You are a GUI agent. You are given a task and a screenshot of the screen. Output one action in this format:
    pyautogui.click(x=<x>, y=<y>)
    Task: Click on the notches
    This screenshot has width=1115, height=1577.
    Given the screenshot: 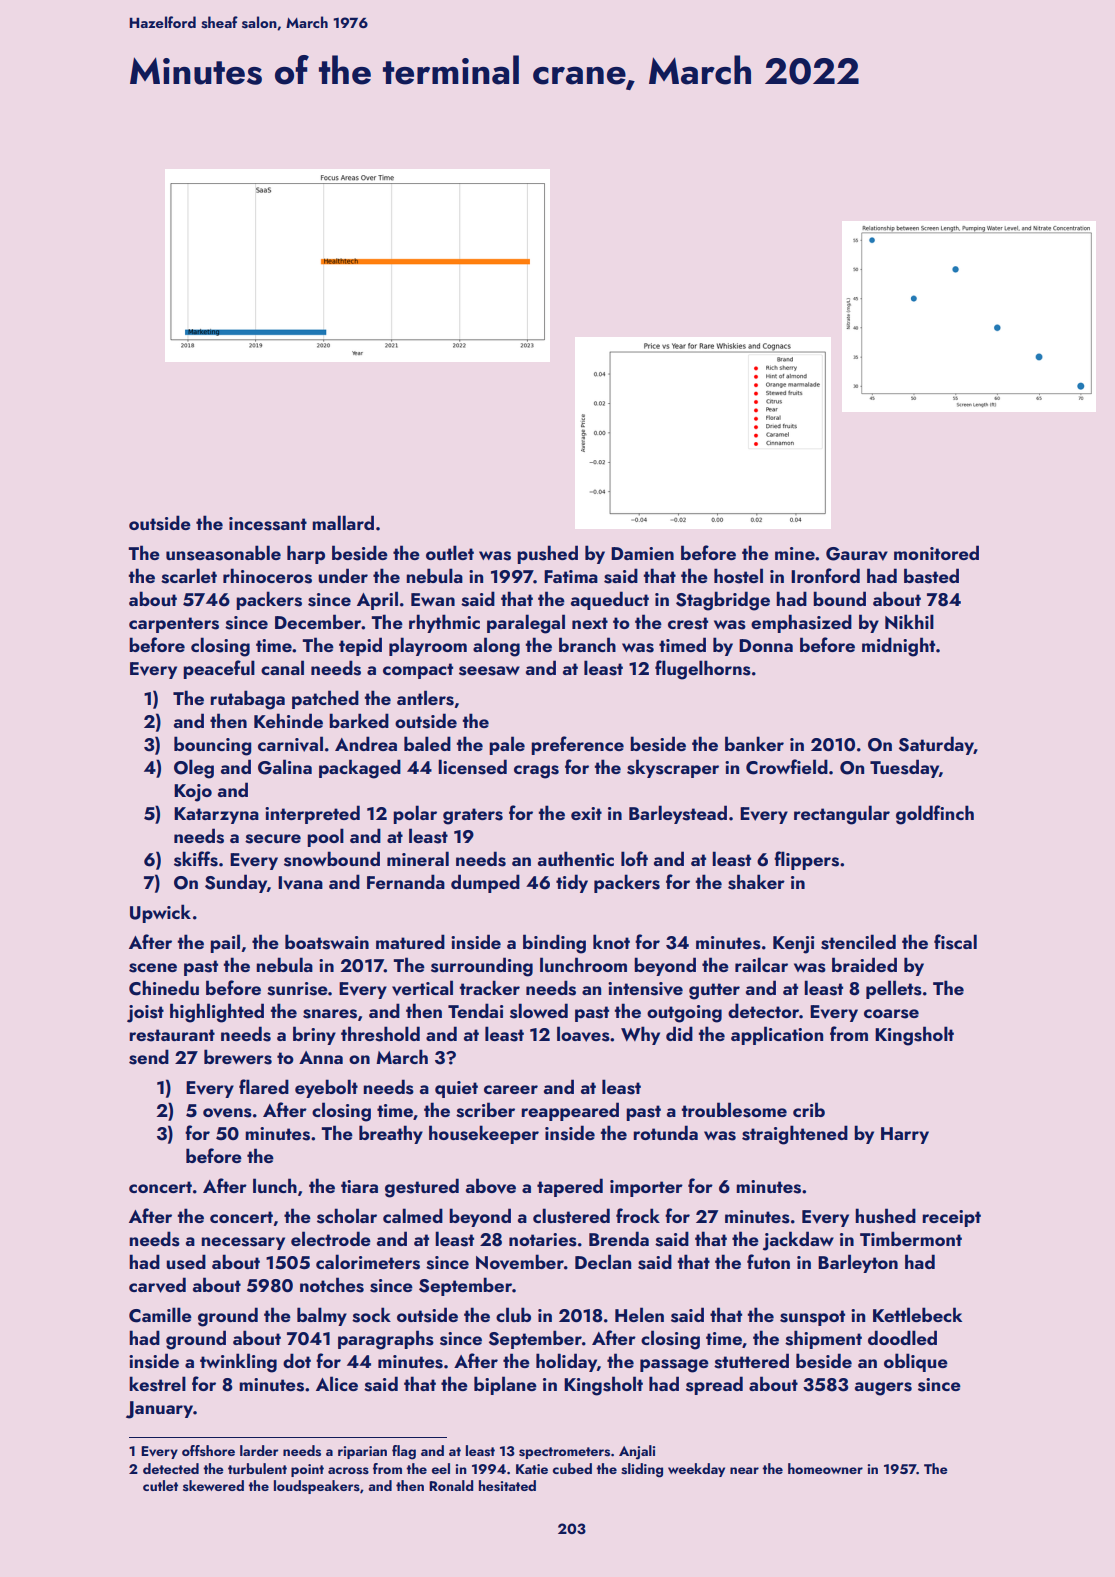 What is the action you would take?
    pyautogui.click(x=332, y=1285)
